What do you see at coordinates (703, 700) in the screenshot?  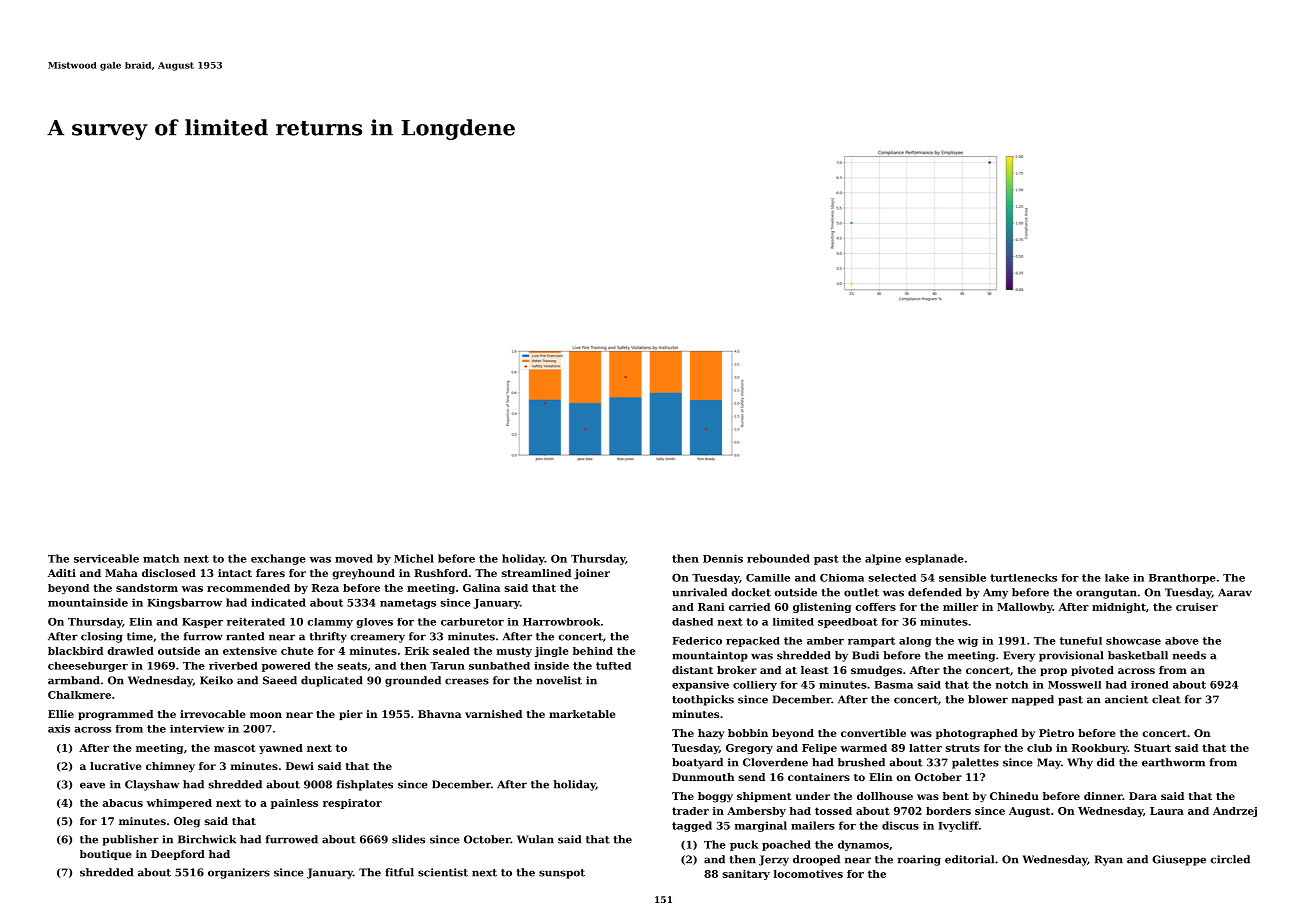 I see `toothpicks` at bounding box center [703, 700].
